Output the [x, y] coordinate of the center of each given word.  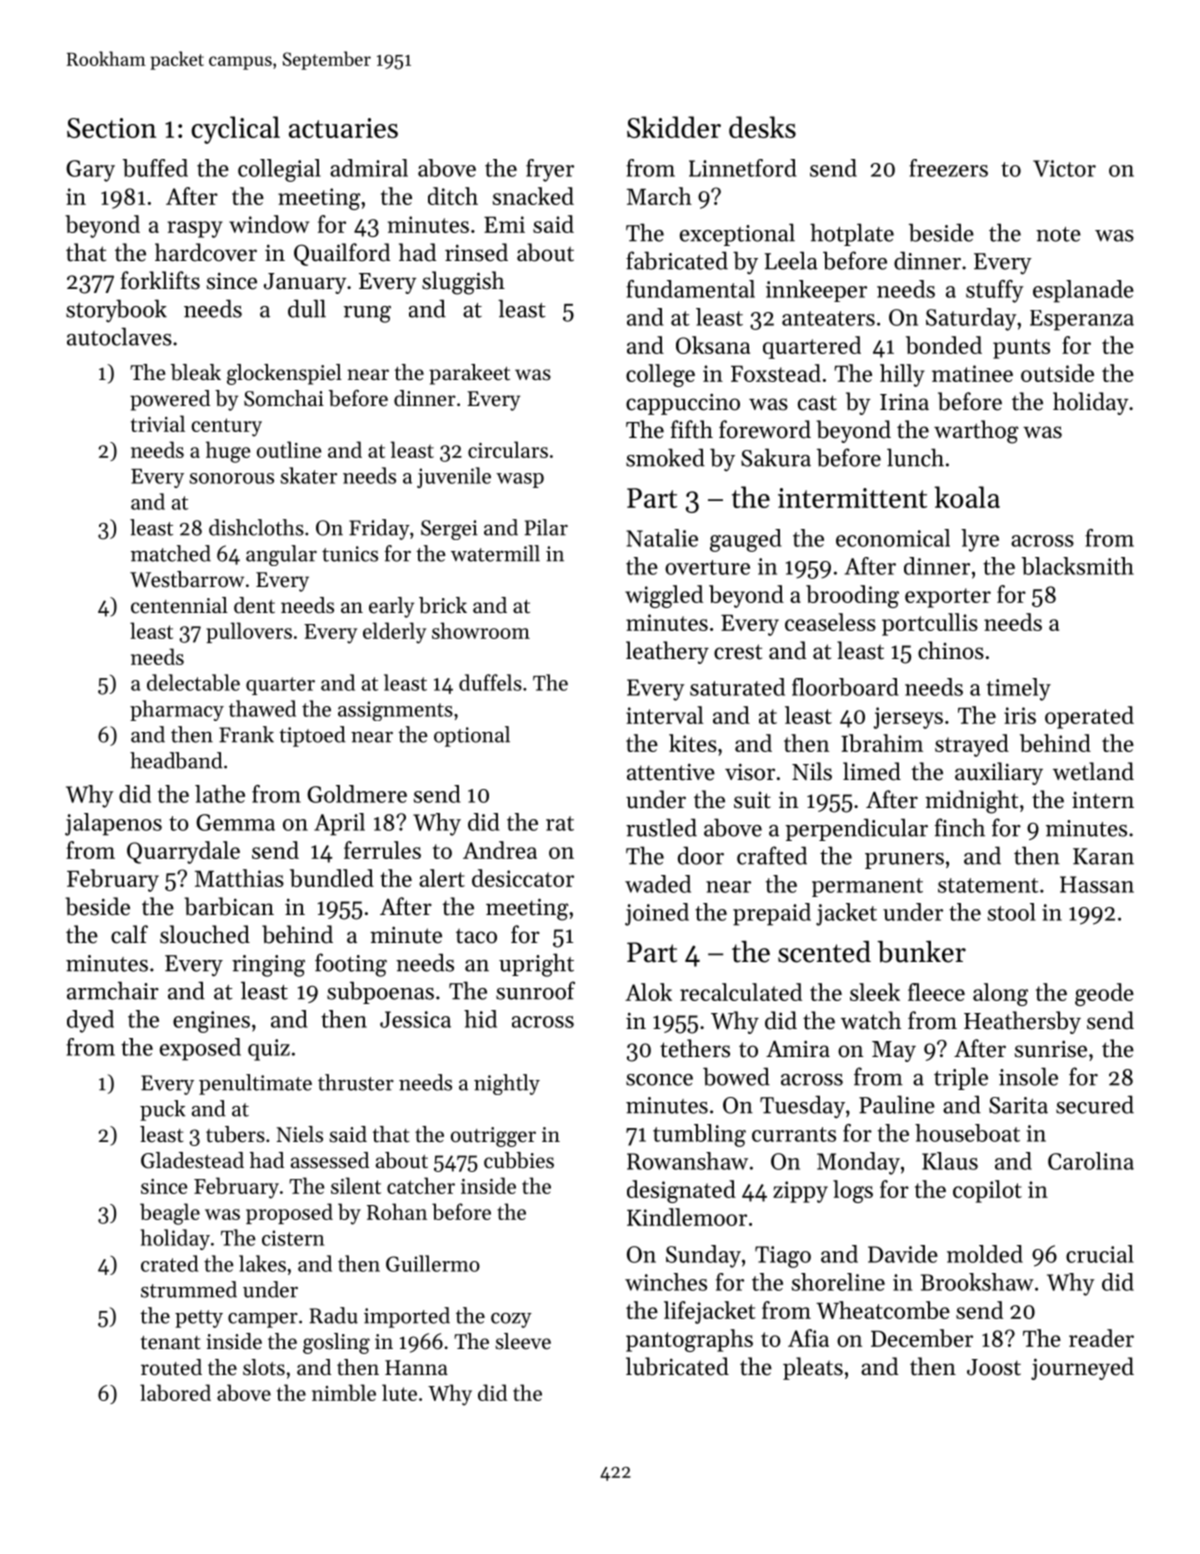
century [226, 427]
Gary [90, 171]
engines [211, 1022]
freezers [948, 168]
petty [199, 1319]
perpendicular [856, 829]
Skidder [674, 127]
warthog [976, 432]
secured [1095, 1104]
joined [657, 914]
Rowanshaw [687, 1161]
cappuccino [683, 404]
